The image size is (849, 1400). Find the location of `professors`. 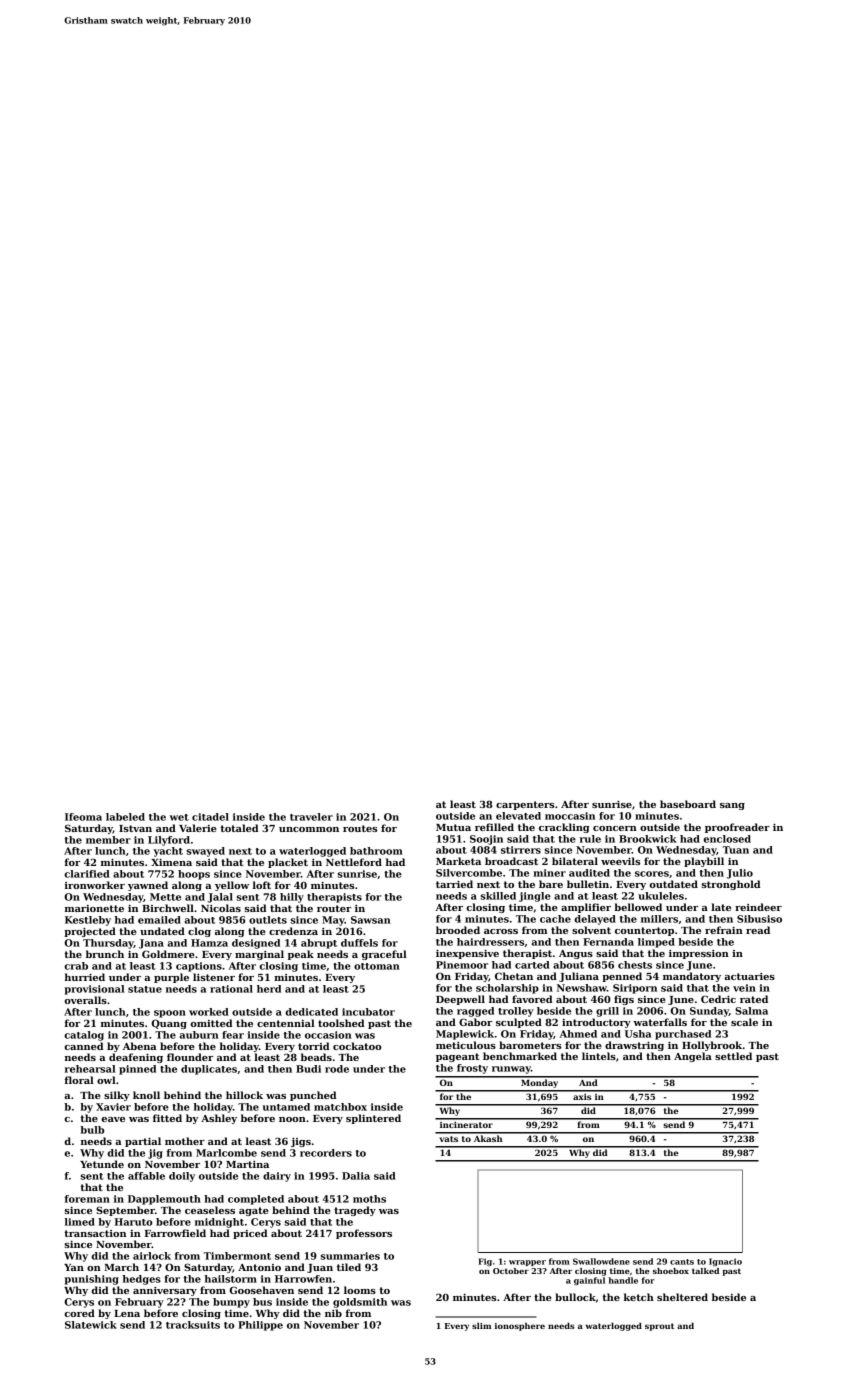

professors is located at coordinates (364, 1234).
